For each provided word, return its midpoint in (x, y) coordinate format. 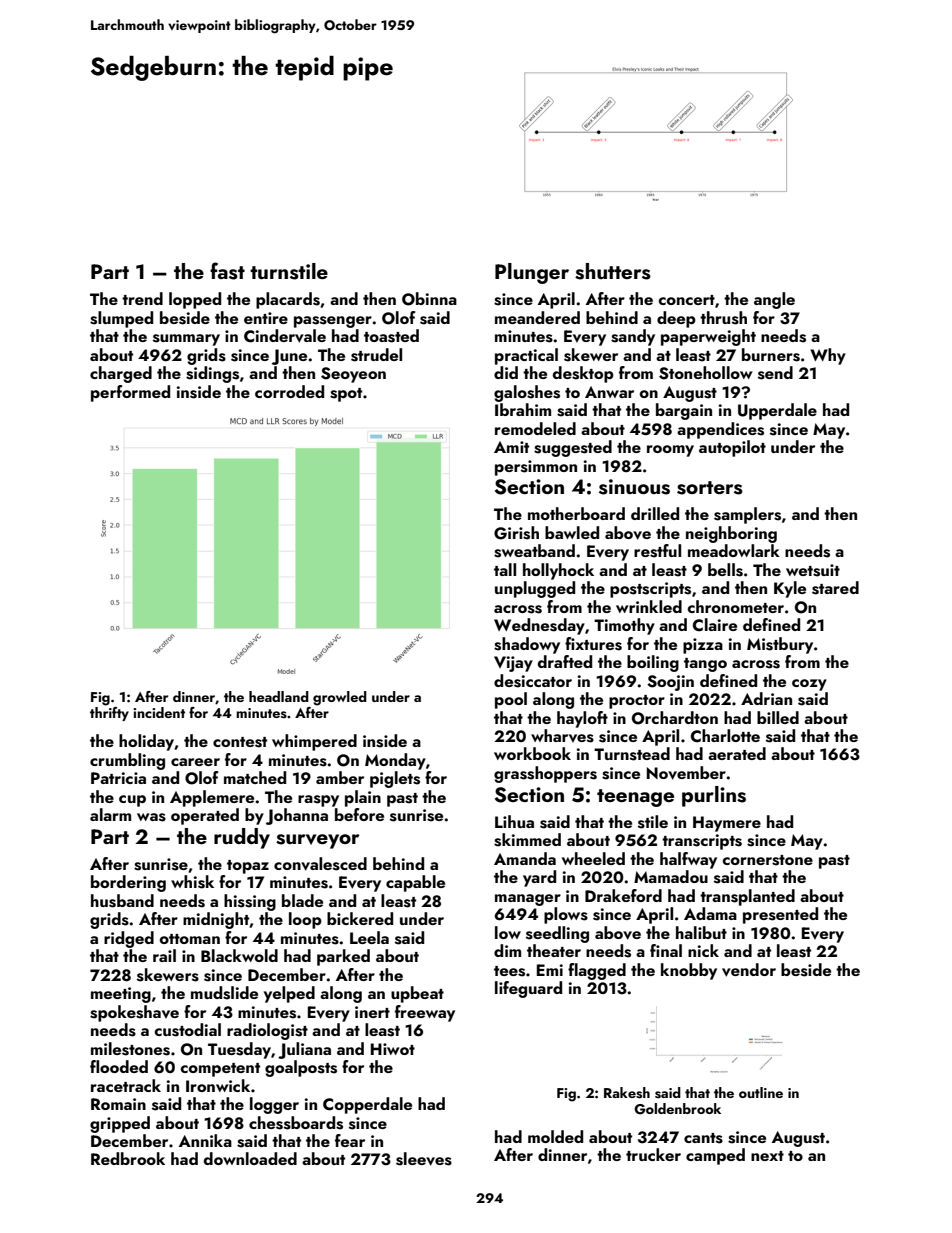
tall (505, 569)
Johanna (297, 816)
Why (828, 356)
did (506, 372)
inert (372, 1012)
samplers (747, 515)
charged (121, 374)
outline (761, 1092)
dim (507, 950)
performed (130, 393)
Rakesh (627, 1093)
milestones (130, 1049)
